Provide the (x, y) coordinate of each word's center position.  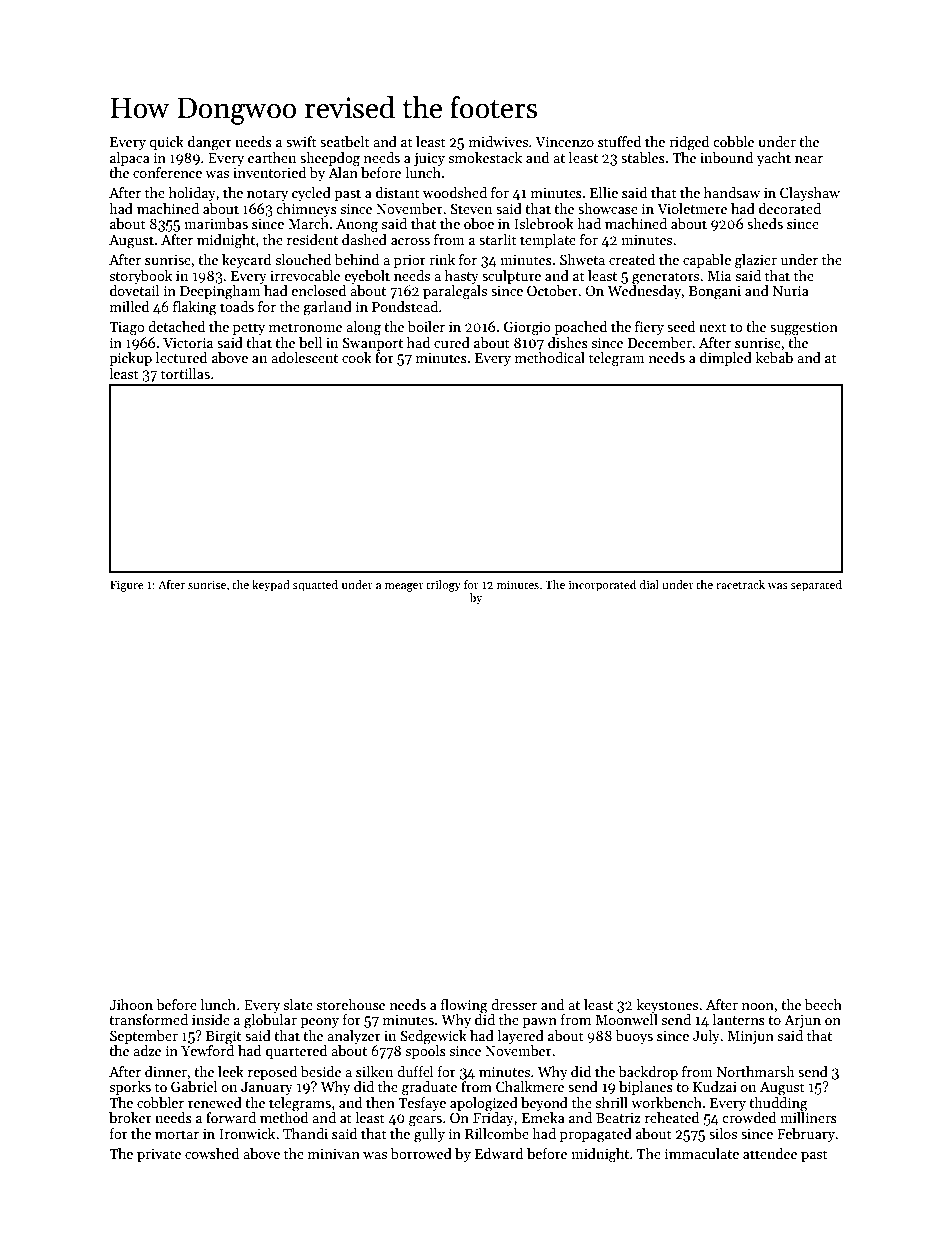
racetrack (740, 584)
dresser (514, 1004)
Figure (127, 586)
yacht (774, 159)
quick (166, 143)
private (159, 1155)
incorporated (602, 586)
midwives (498, 141)
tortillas (185, 373)
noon (758, 1006)
